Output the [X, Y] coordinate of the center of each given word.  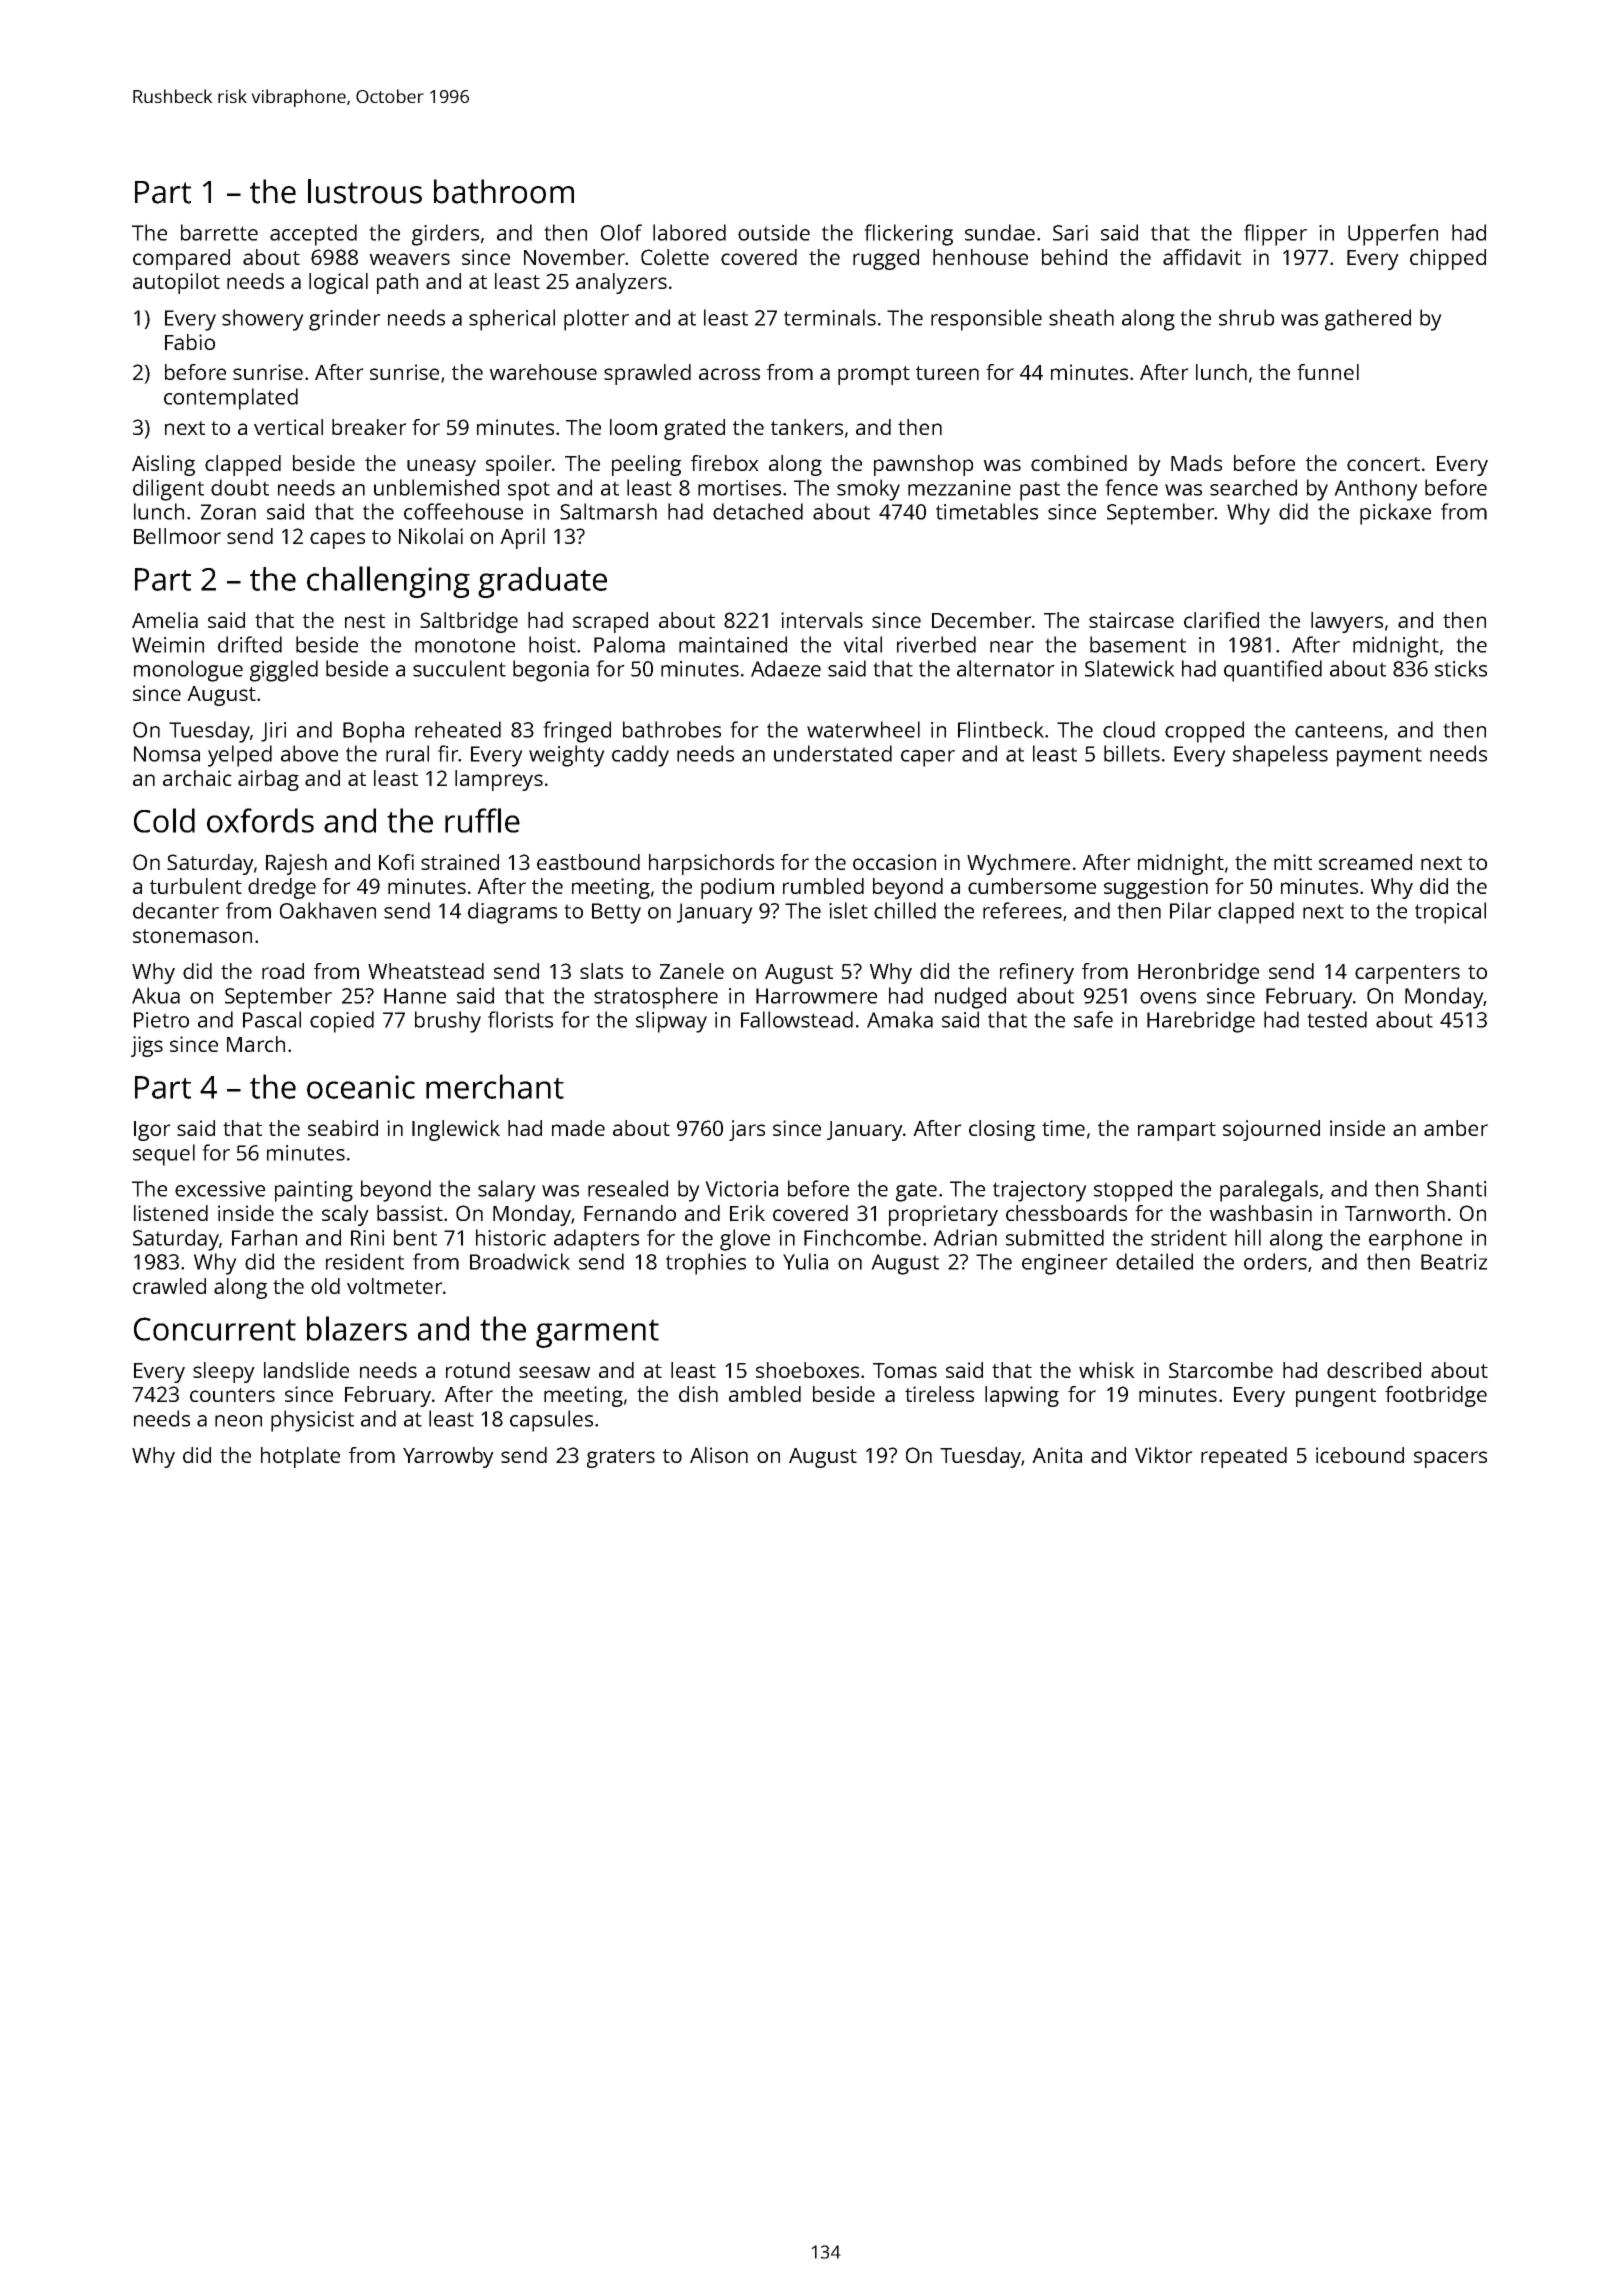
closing [1002, 1130]
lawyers [1347, 622]
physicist [312, 1421]
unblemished [436, 487]
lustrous [365, 191]
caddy [640, 756]
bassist [410, 1213]
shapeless [1280, 756]
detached [758, 511]
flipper [1275, 235]
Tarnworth [1395, 1213]
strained [460, 862]
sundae [1000, 232]
